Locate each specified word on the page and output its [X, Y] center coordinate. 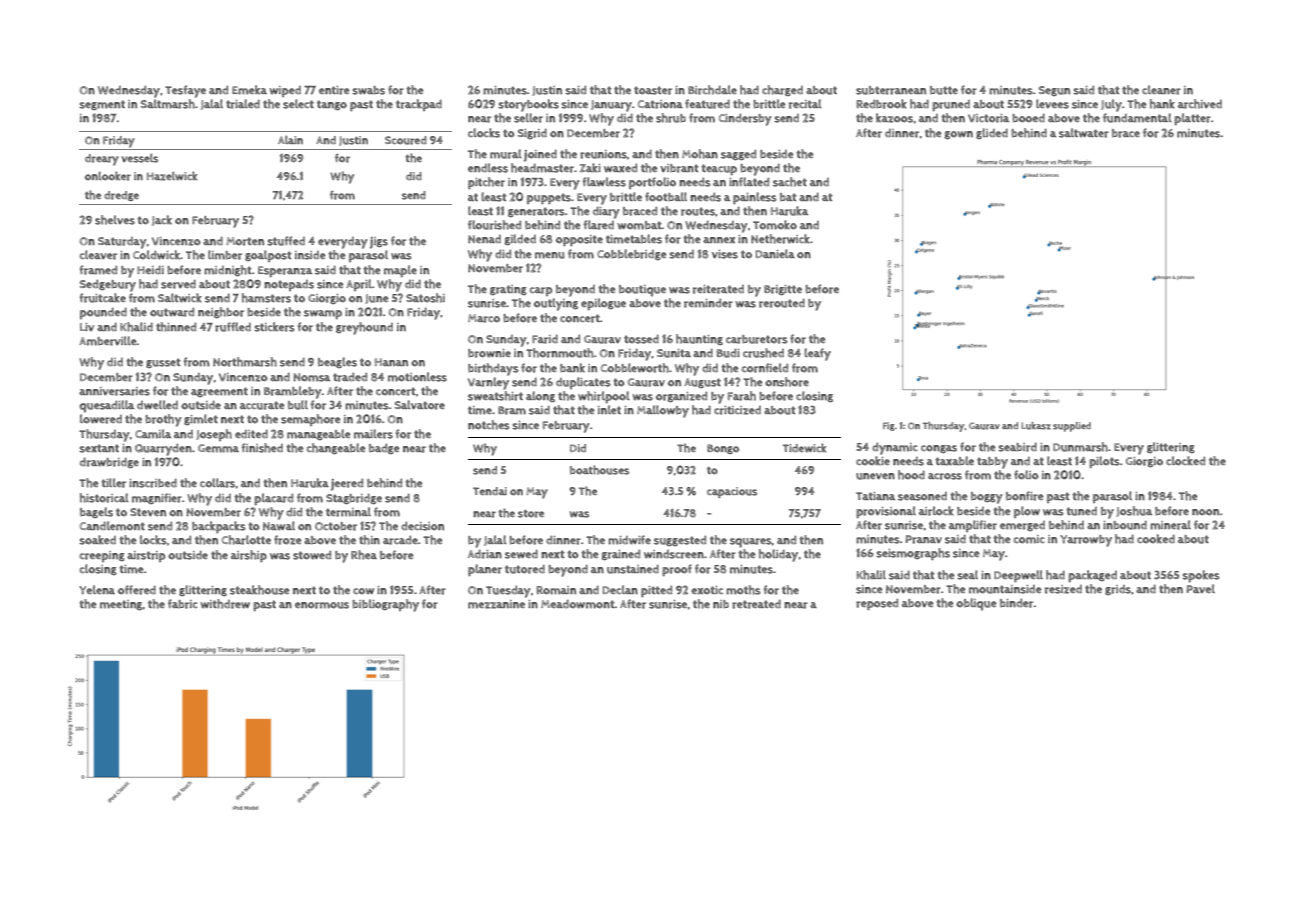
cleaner [1161, 90]
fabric [183, 604]
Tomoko [775, 225]
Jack [162, 220]
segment [102, 105]
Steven [148, 512]
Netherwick [780, 239]
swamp [323, 314]
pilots [1104, 462]
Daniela [775, 253]
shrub [671, 118]
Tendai [490, 491]
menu [550, 255]
